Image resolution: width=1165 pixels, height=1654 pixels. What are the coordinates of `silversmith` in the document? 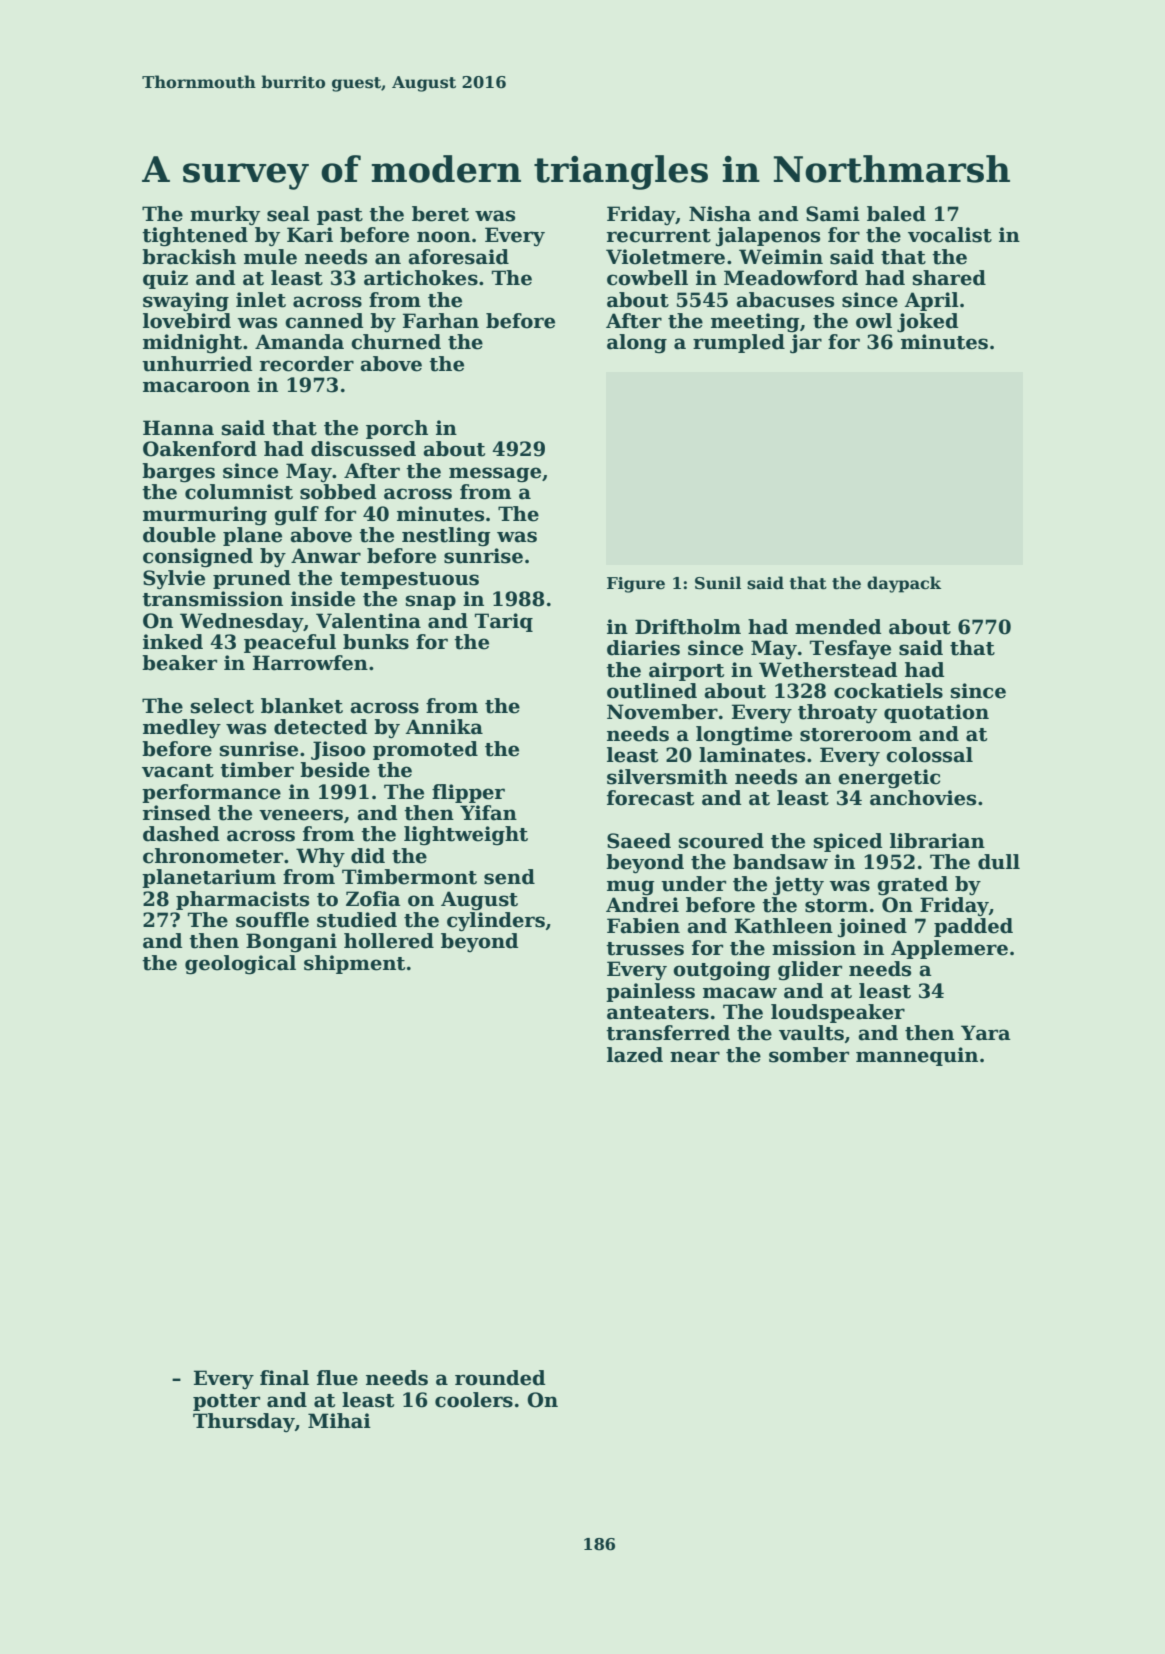 It's located at (667, 777).
